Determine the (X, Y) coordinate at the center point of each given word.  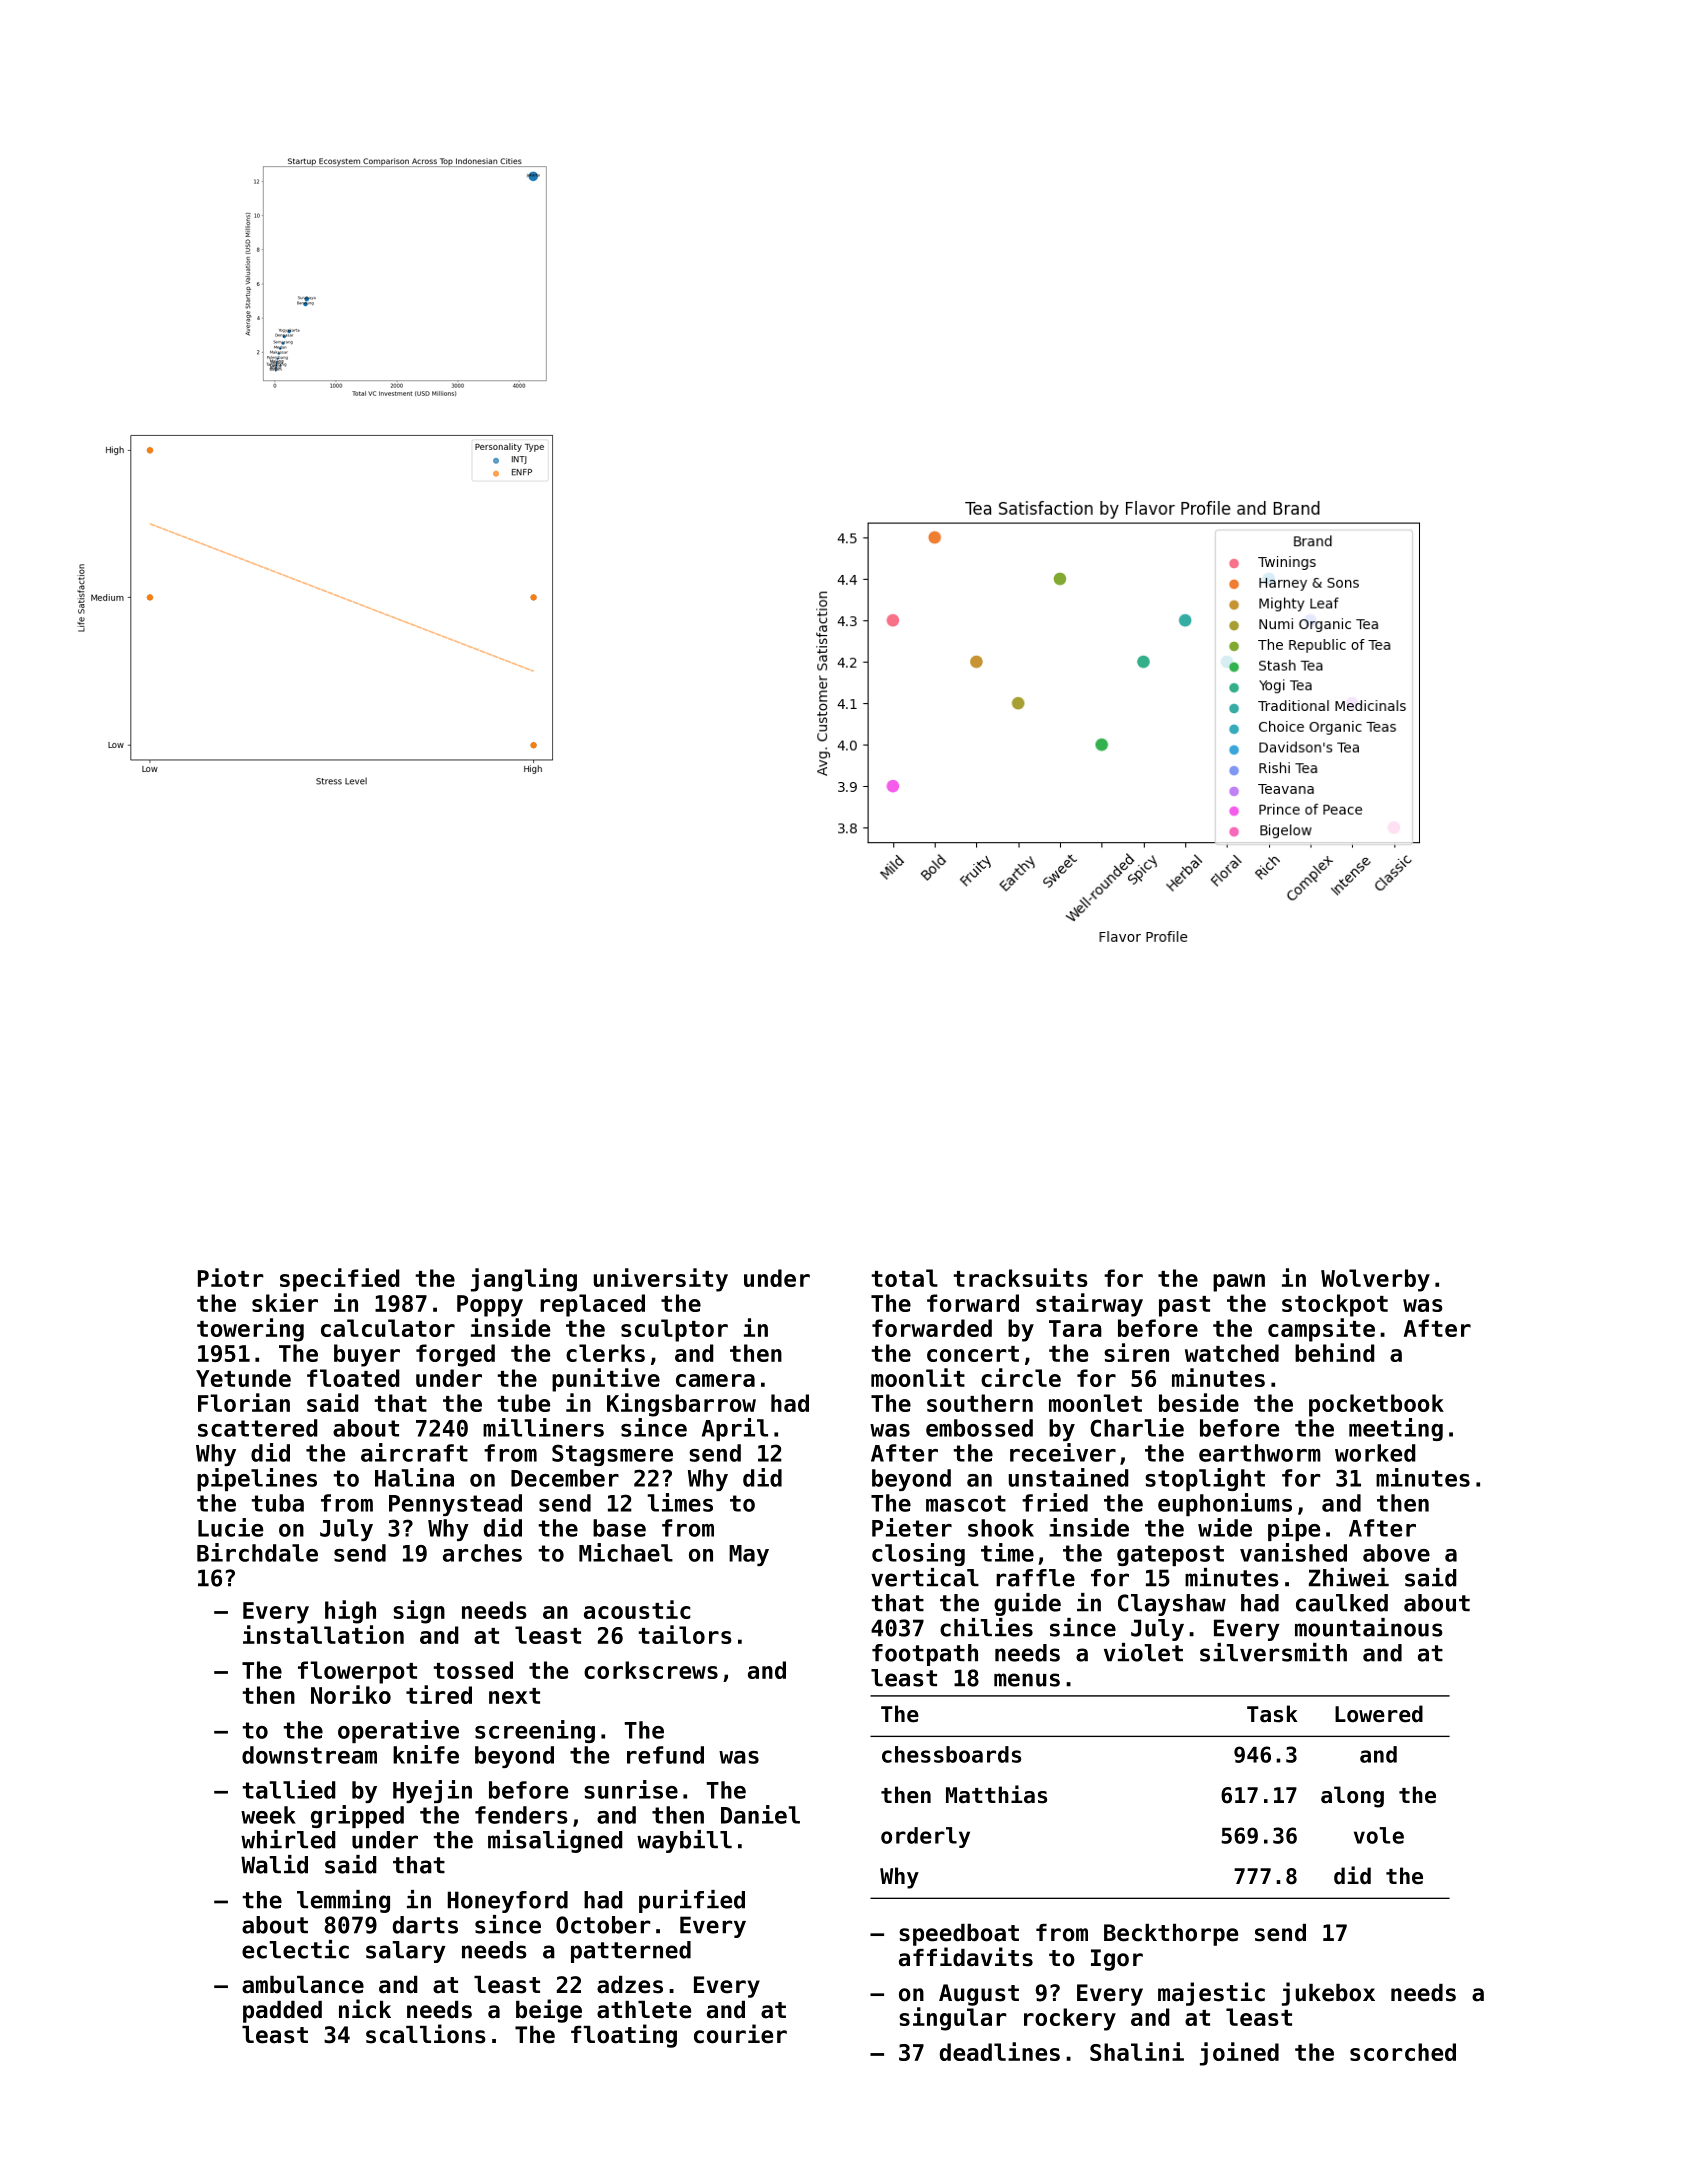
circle (1021, 1377)
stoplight (1205, 1479)
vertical (925, 1577)
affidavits (966, 1957)
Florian (244, 1402)
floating (624, 2036)
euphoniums (1225, 1504)
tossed (473, 1670)
